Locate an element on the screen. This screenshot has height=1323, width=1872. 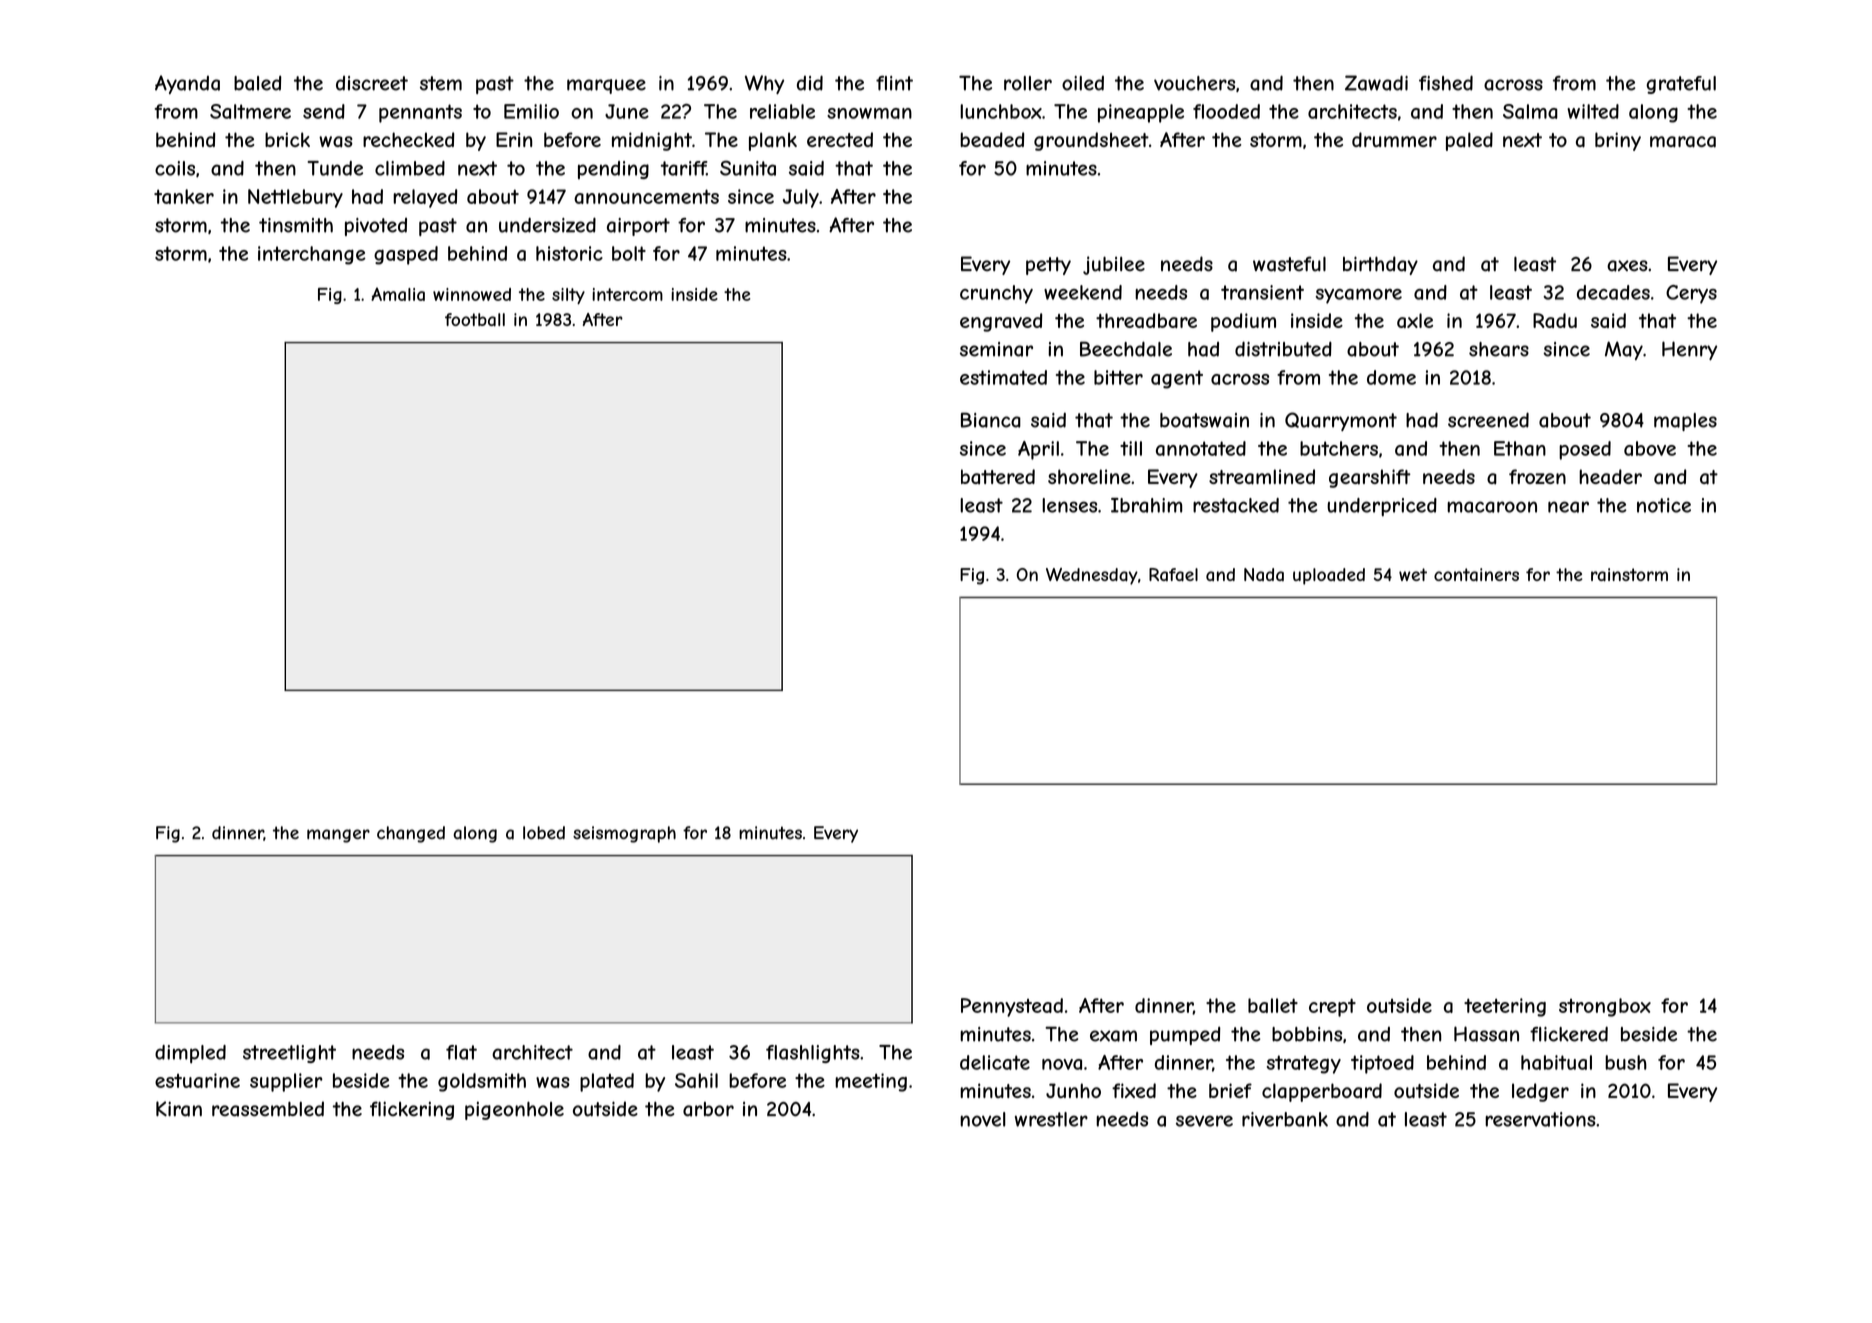
lenses is located at coordinates (1069, 505).
